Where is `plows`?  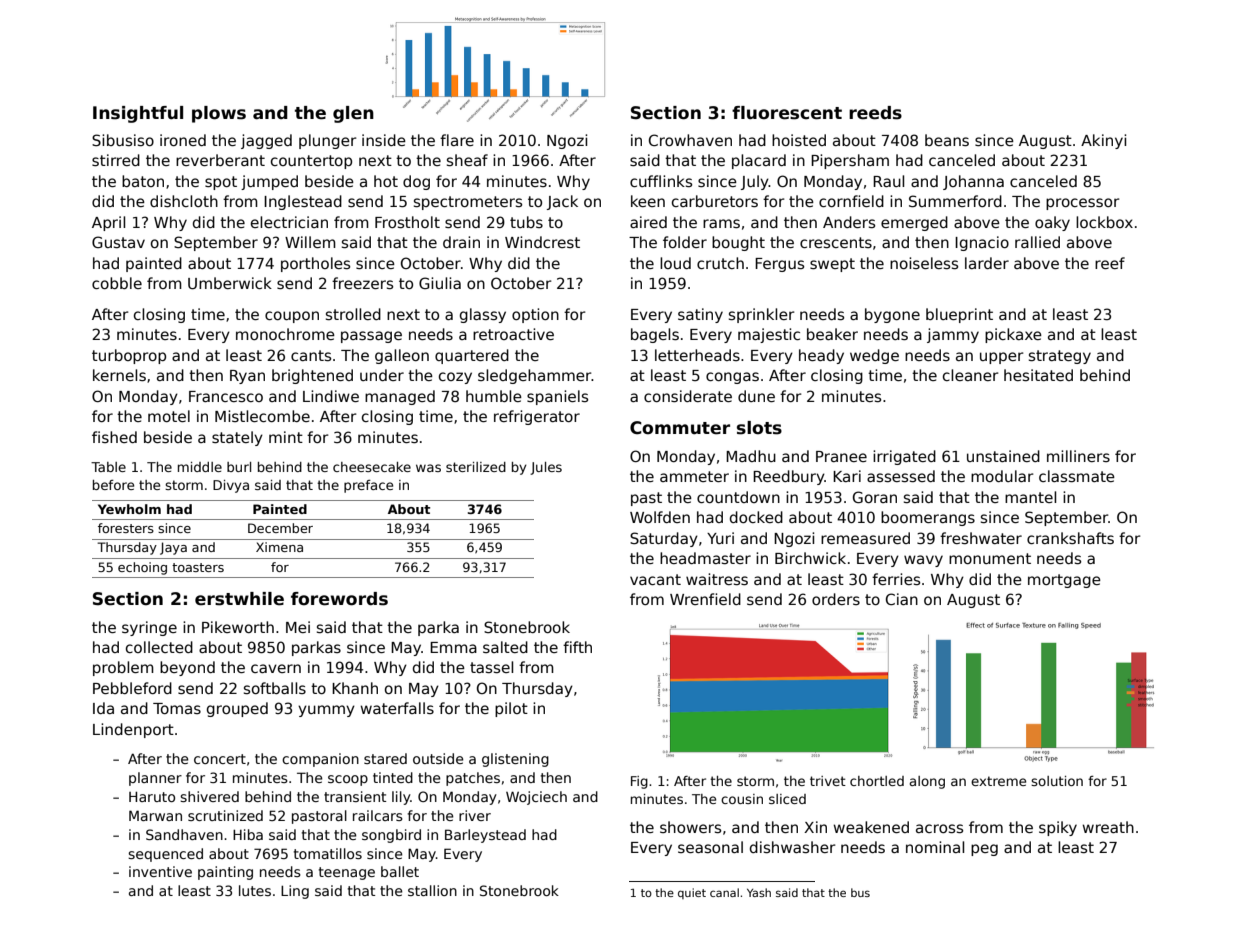 plows is located at coordinates (219, 114).
